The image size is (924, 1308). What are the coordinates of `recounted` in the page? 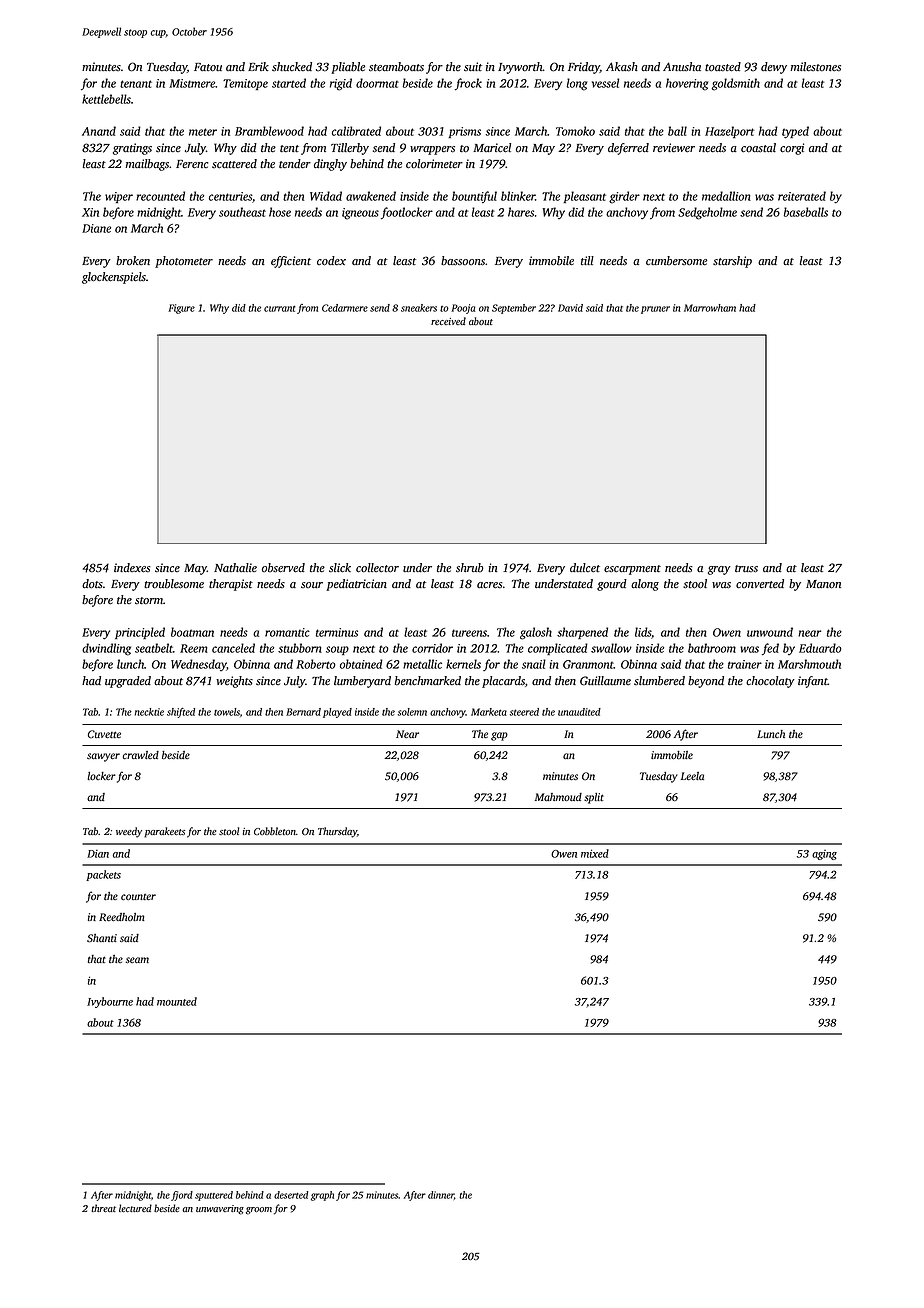 It's located at (160, 196).
